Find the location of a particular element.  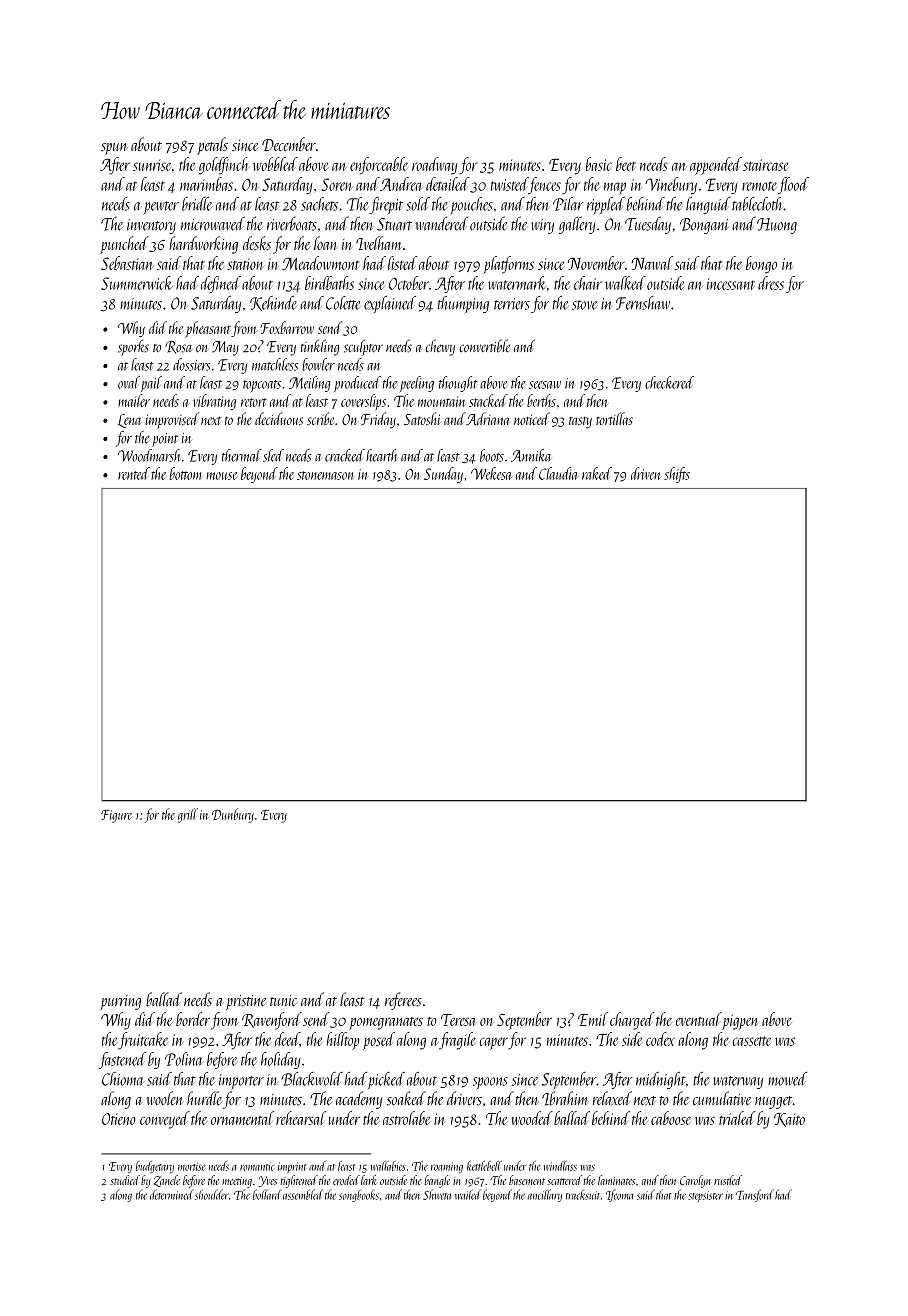

budgetary is located at coordinates (155, 1167).
